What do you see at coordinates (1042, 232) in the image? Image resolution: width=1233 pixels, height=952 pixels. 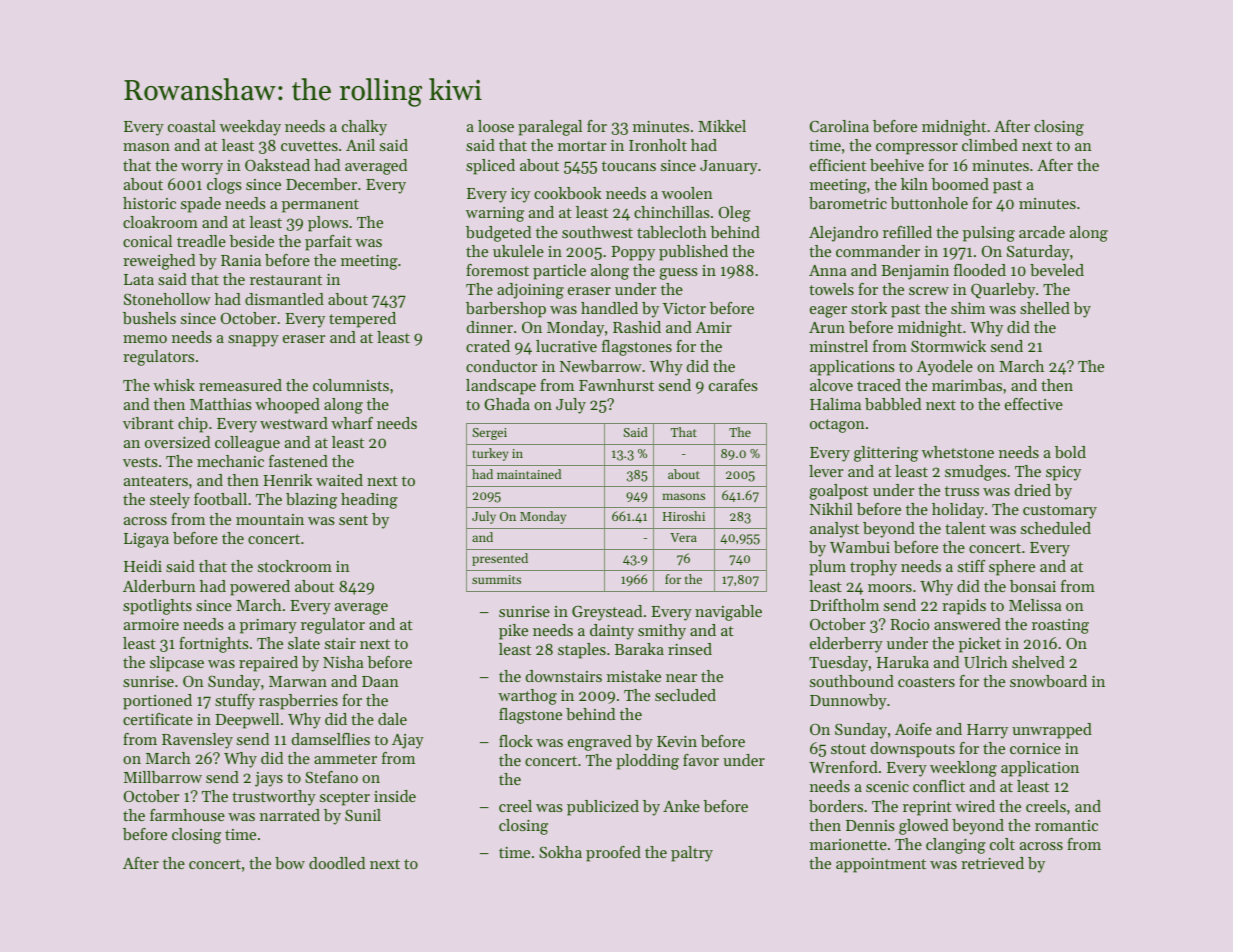 I see `arcade` at bounding box center [1042, 232].
